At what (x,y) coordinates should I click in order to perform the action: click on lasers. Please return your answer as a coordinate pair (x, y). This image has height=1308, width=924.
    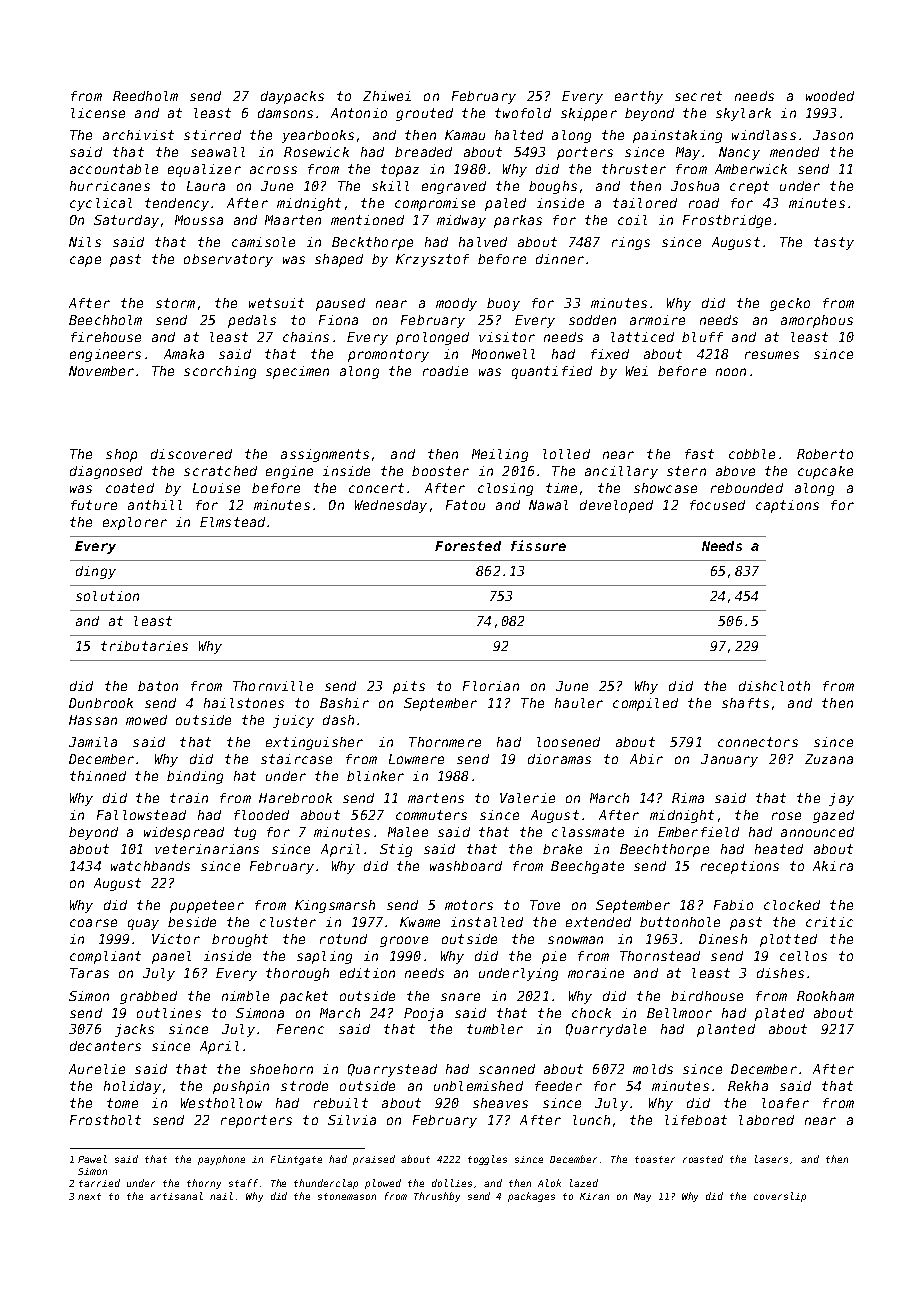
    Looking at the image, I should click on (771, 1159).
